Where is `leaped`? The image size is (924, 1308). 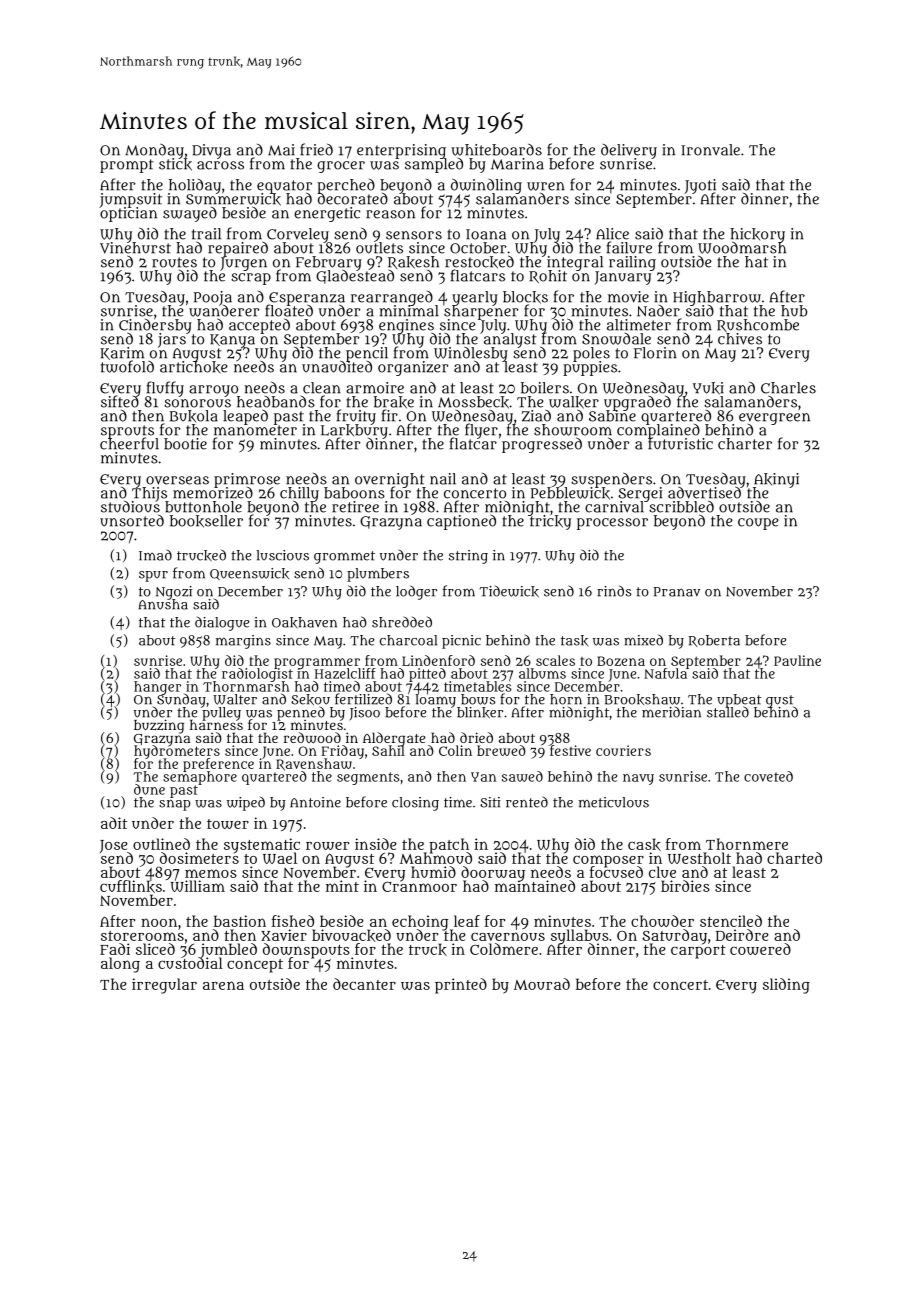 leaped is located at coordinates (245, 417).
